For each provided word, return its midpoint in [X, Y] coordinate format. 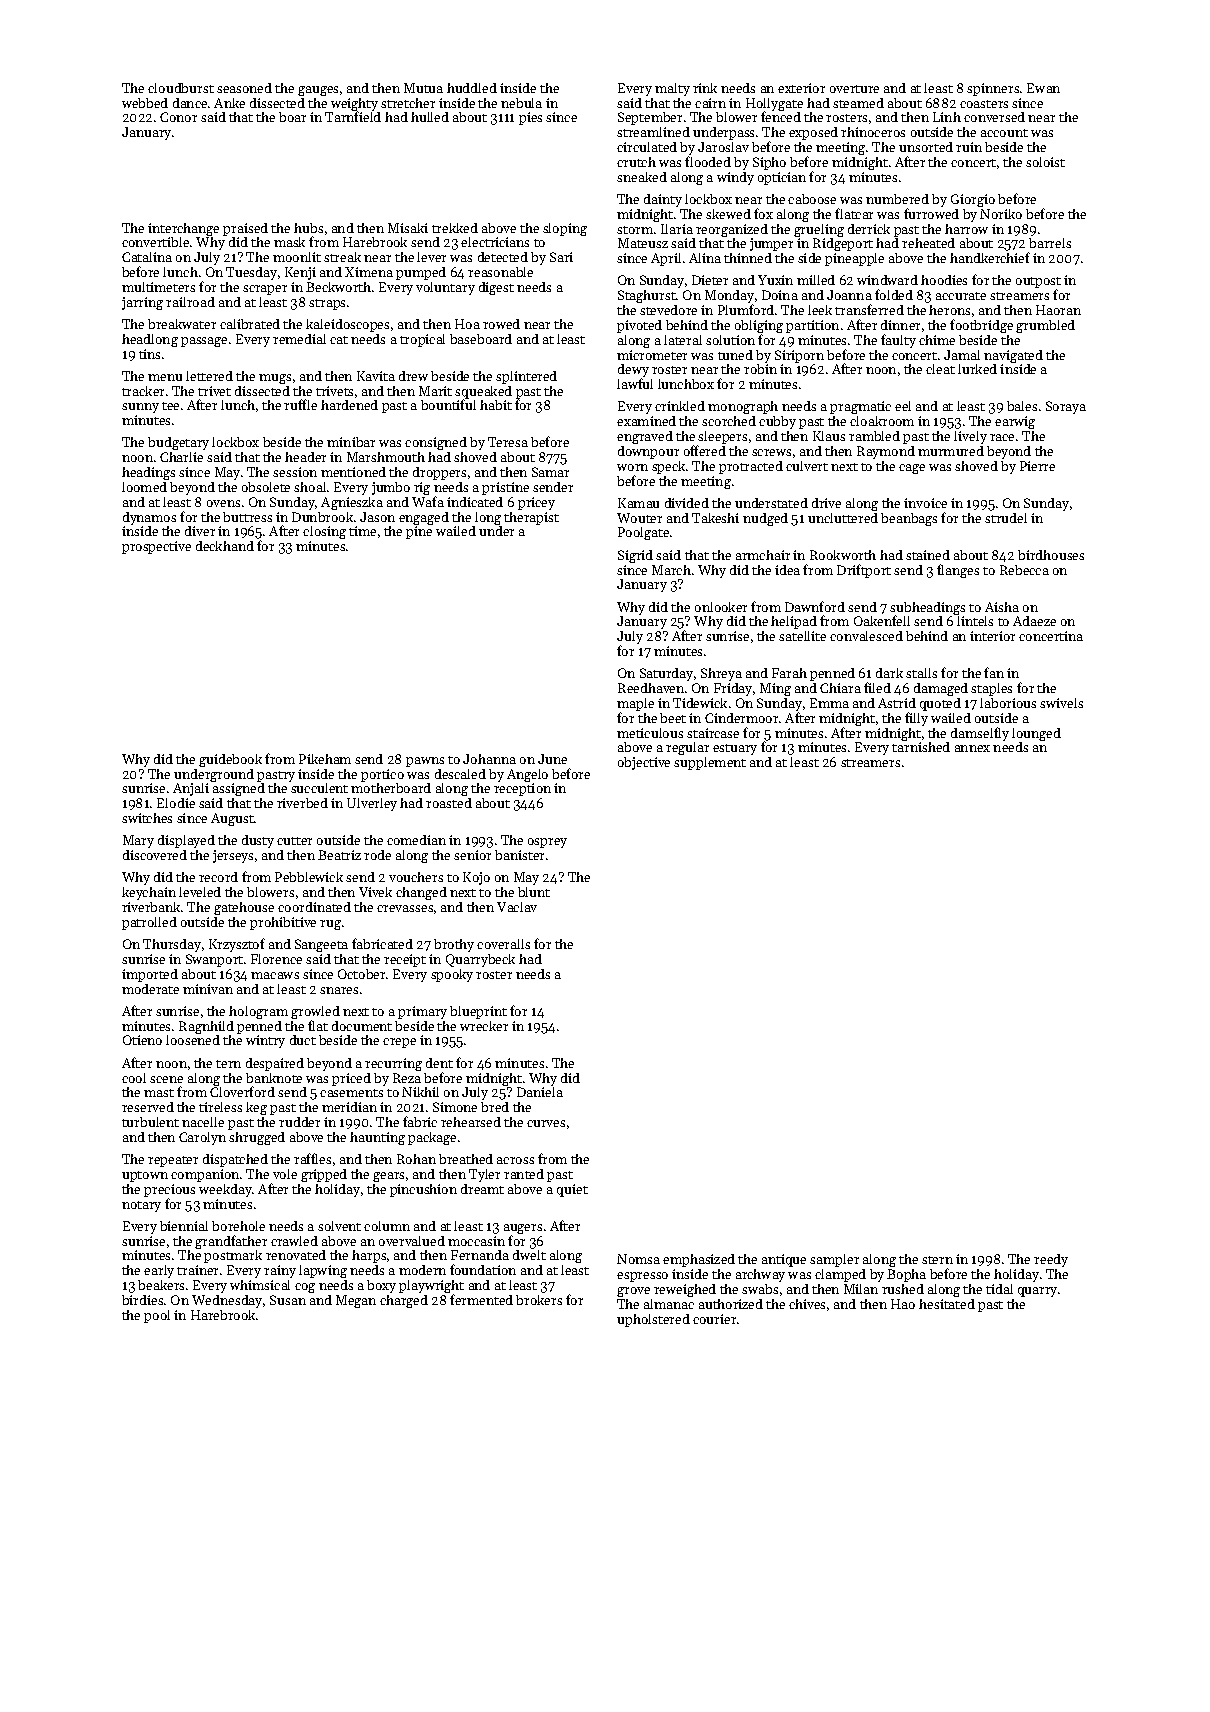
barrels [1050, 243]
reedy [1051, 1260]
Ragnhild [206, 1027]
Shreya [721, 674]
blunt [534, 892]
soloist [1045, 162]
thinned [748, 258]
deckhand [225, 546]
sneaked [642, 177]
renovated [296, 1255]
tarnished [921, 747]
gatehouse [244, 908]
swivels [1061, 703]
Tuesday [251, 273]
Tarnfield [353, 117]
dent [439, 1063]
